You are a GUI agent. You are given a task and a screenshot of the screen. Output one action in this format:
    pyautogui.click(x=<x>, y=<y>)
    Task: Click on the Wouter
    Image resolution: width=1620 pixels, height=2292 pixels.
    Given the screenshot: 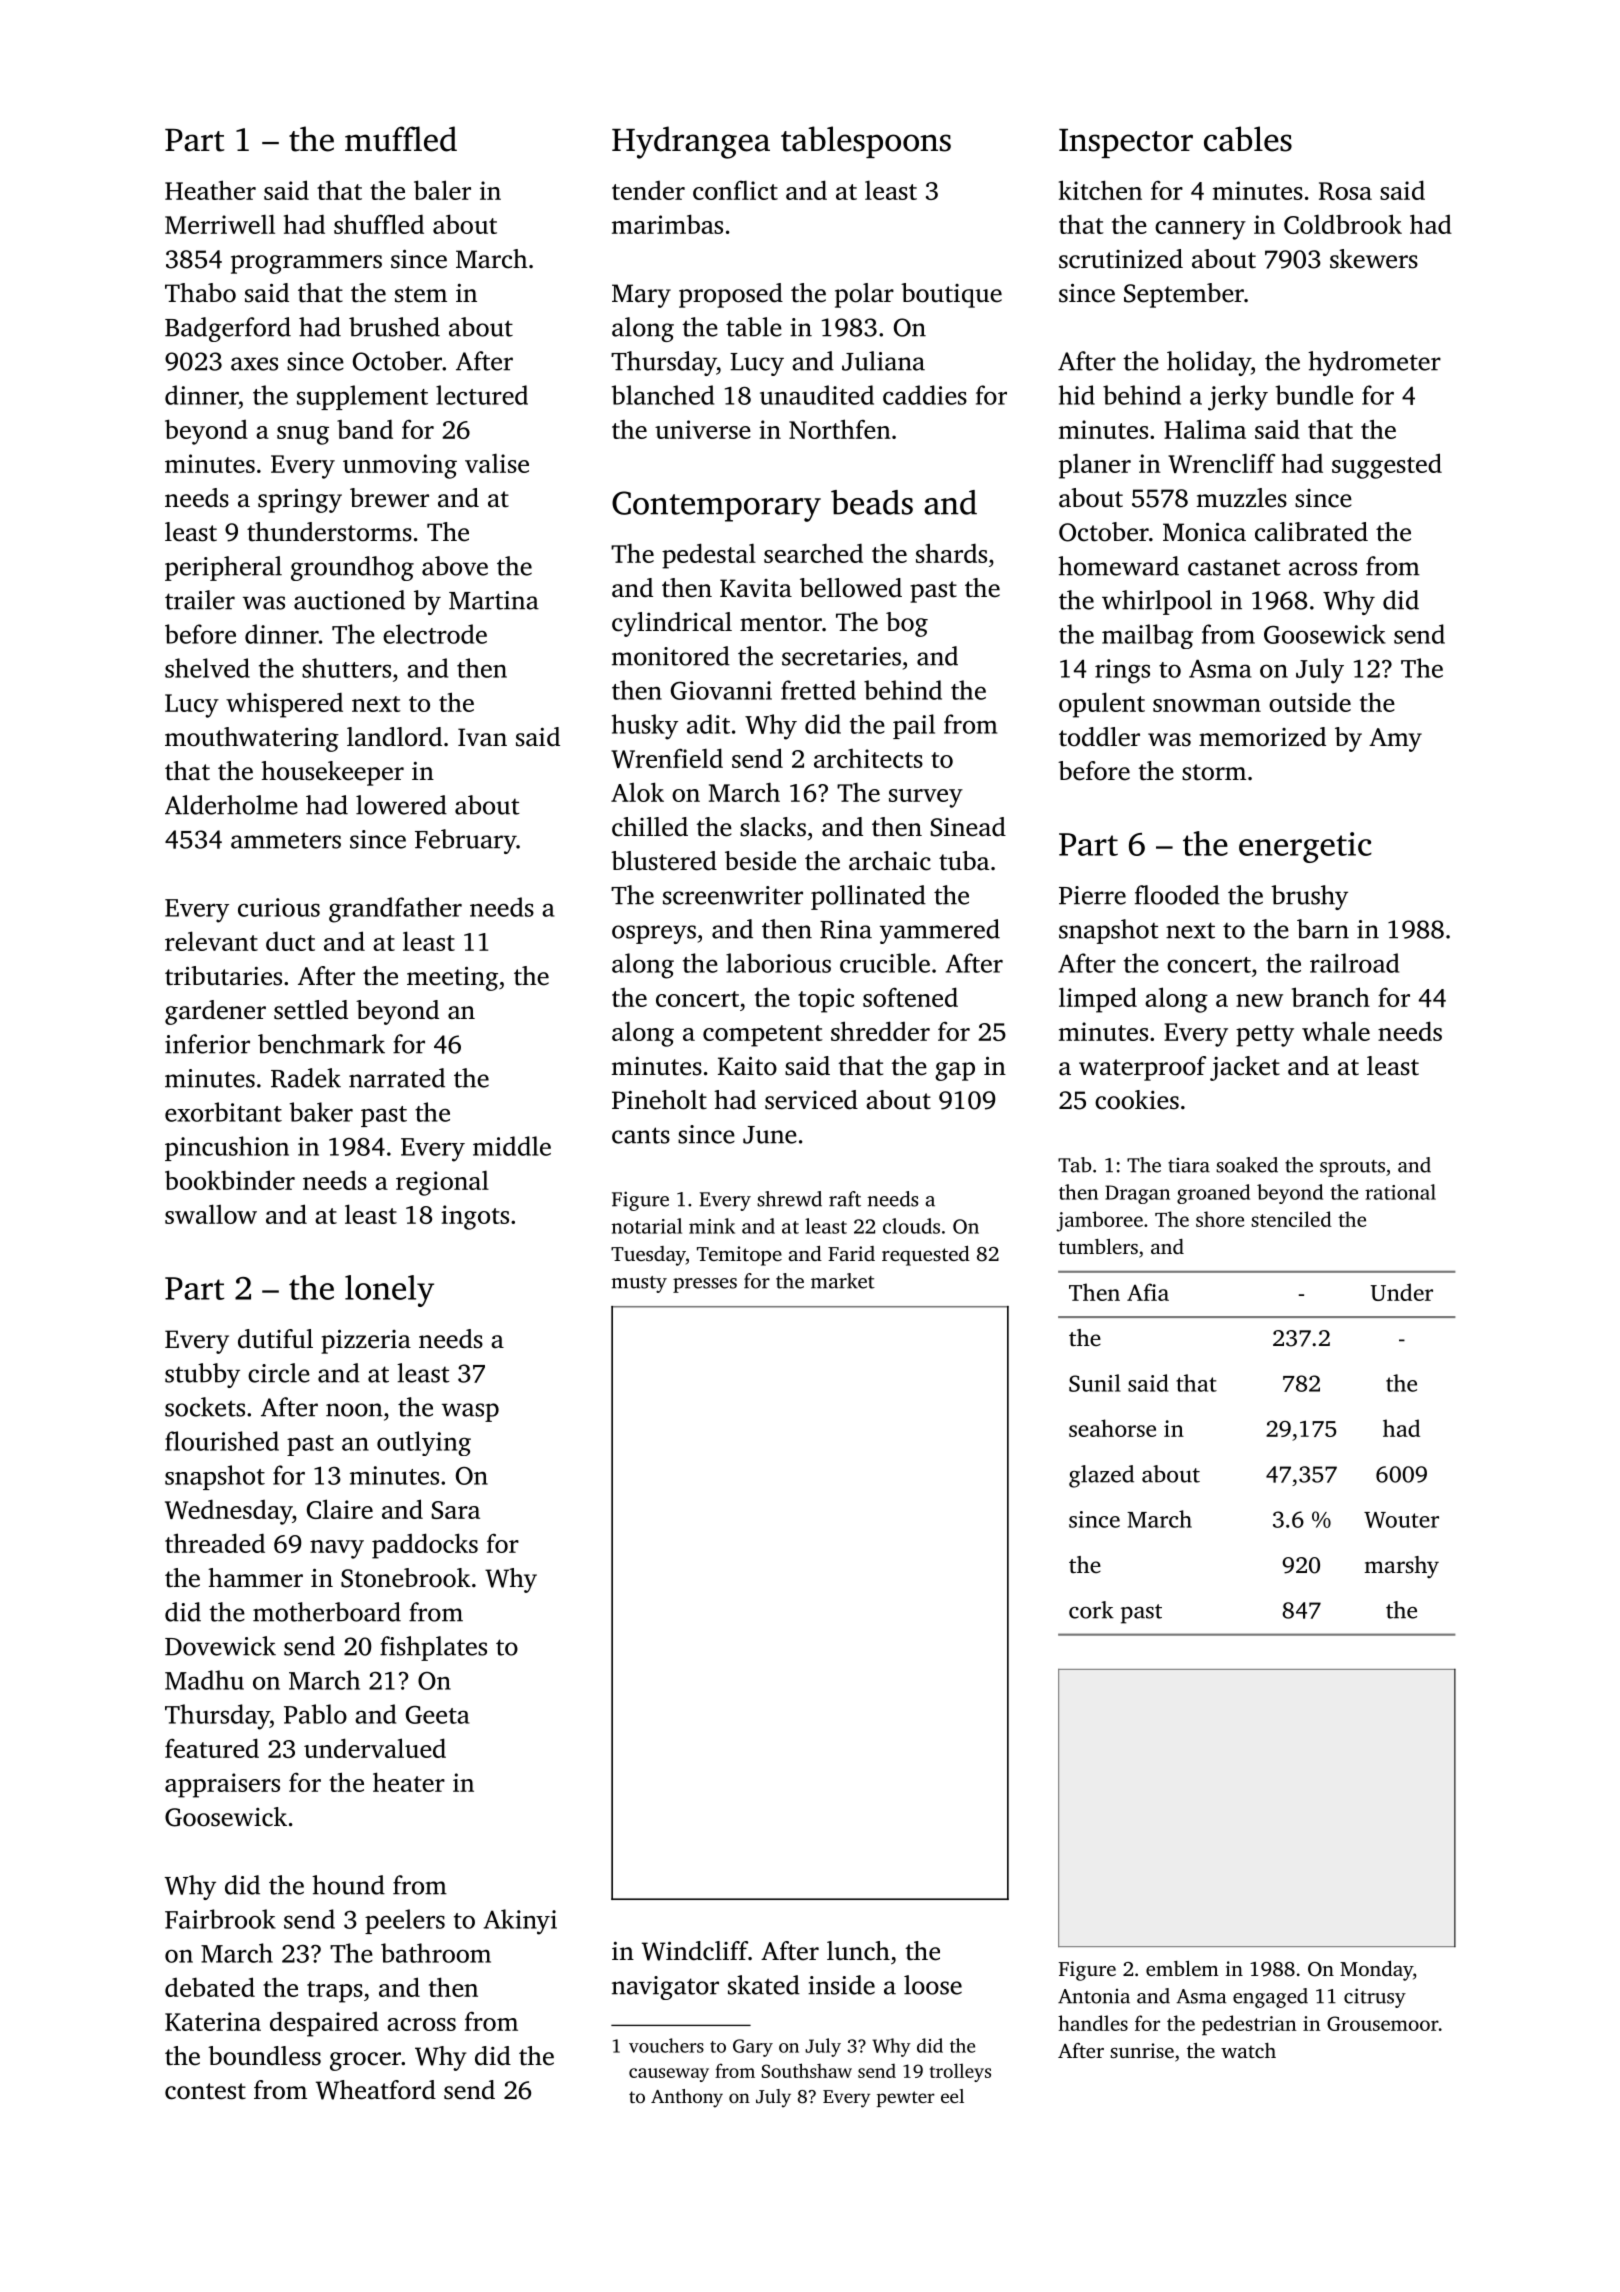 What is the action you would take?
    pyautogui.click(x=1401, y=1520)
